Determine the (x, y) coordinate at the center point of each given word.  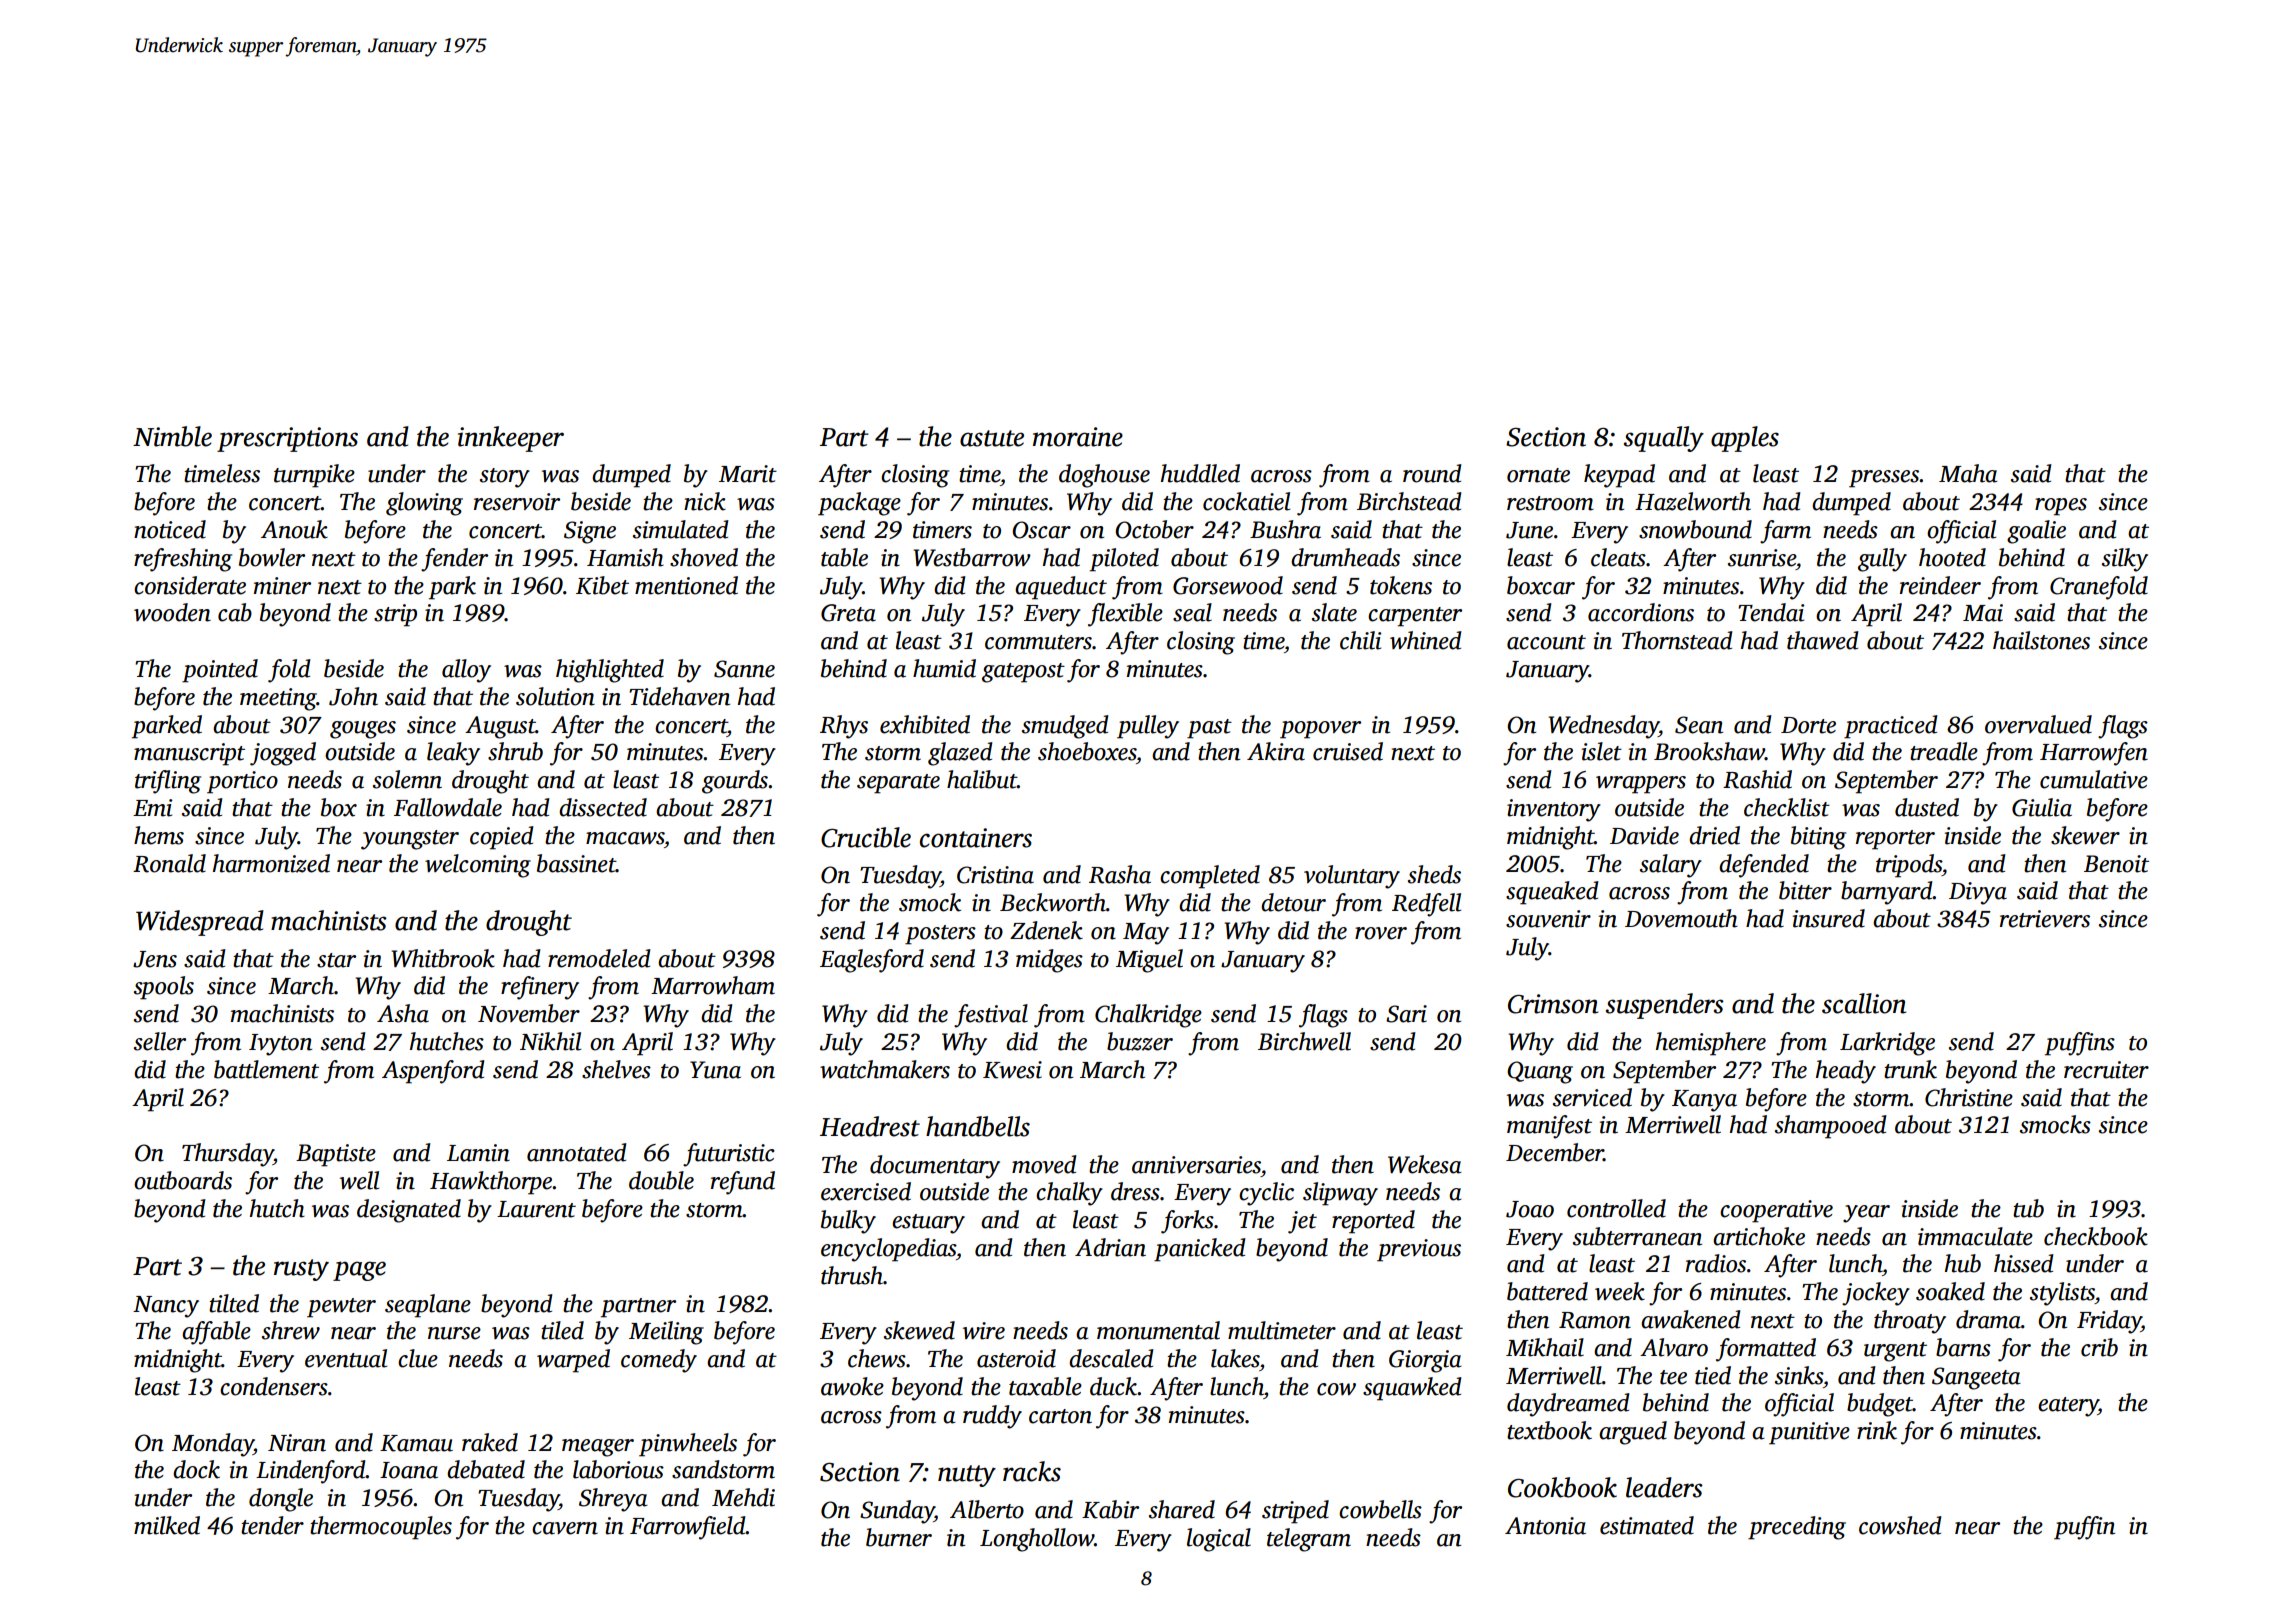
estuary (928, 1224)
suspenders (1665, 1006)
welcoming (478, 866)
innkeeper (511, 439)
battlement (266, 1069)
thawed (1823, 640)
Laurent (536, 1209)
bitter (1805, 890)
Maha (1968, 473)
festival (991, 1016)
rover (1381, 933)
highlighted (610, 671)
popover (1320, 730)
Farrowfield (688, 1528)
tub (2028, 1208)
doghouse (1104, 476)
